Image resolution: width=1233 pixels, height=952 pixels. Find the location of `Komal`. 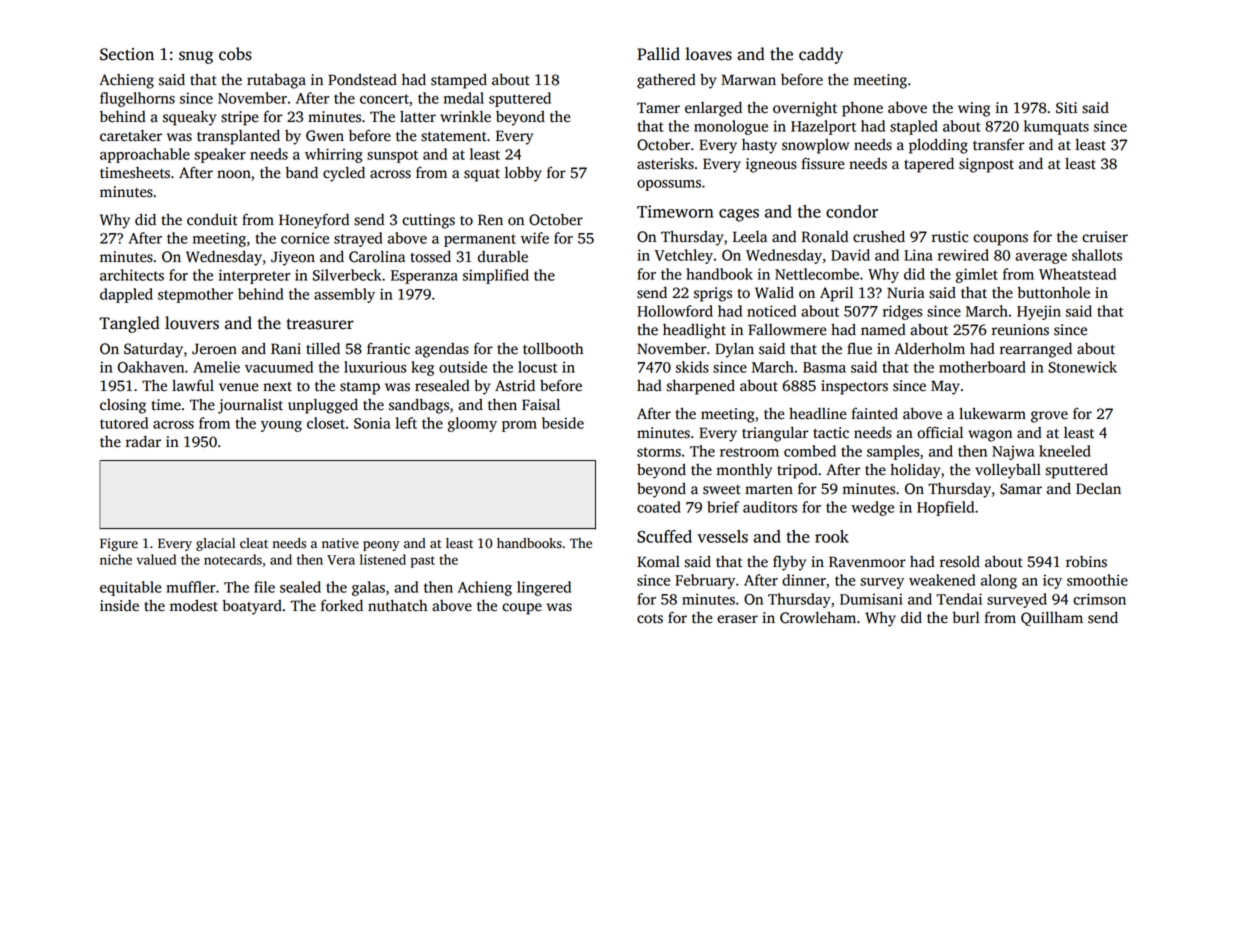

Komal is located at coordinates (658, 562).
